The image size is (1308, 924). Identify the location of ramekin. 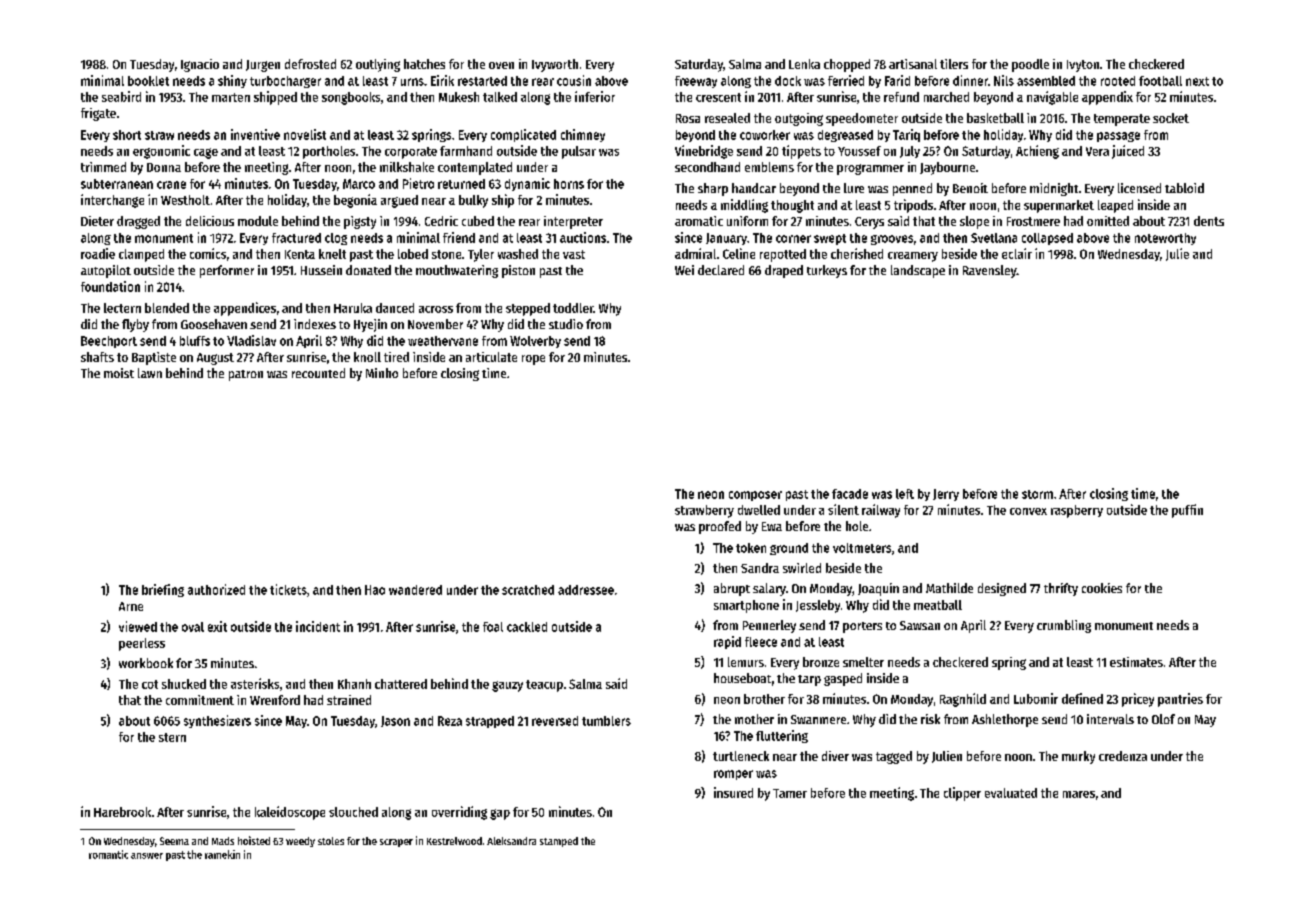
(222, 854).
